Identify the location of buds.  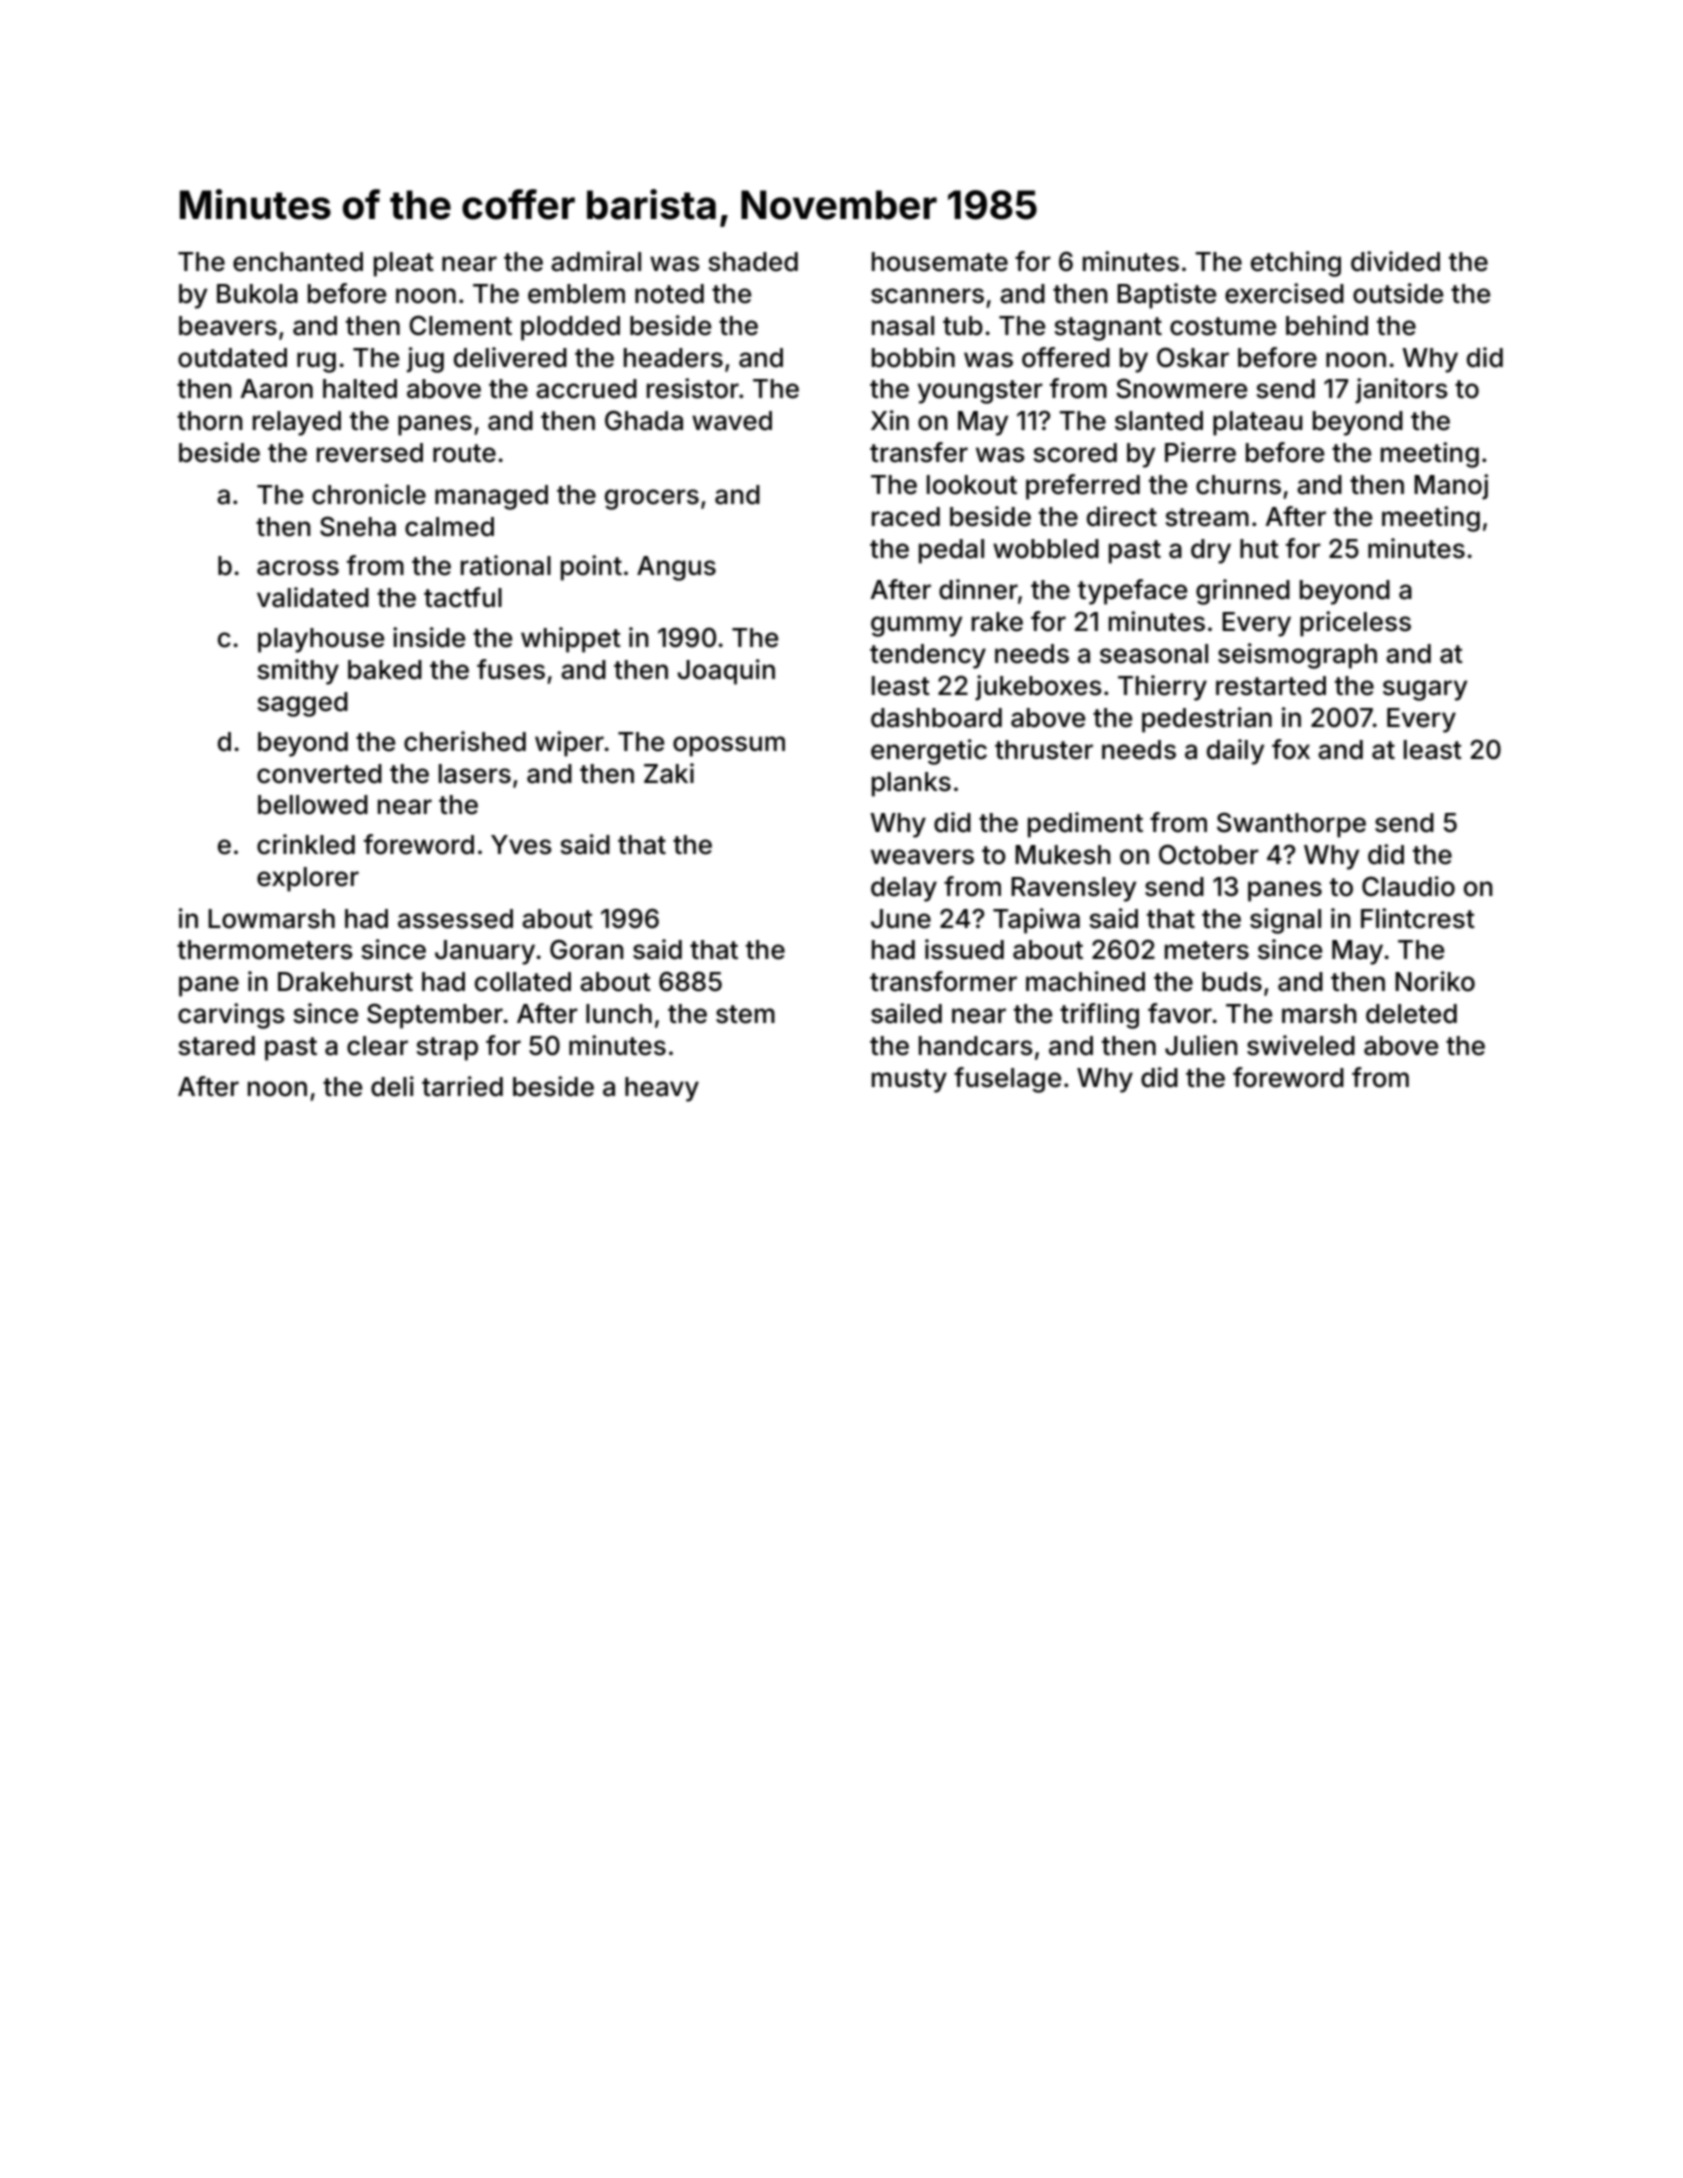
(1232, 982).
